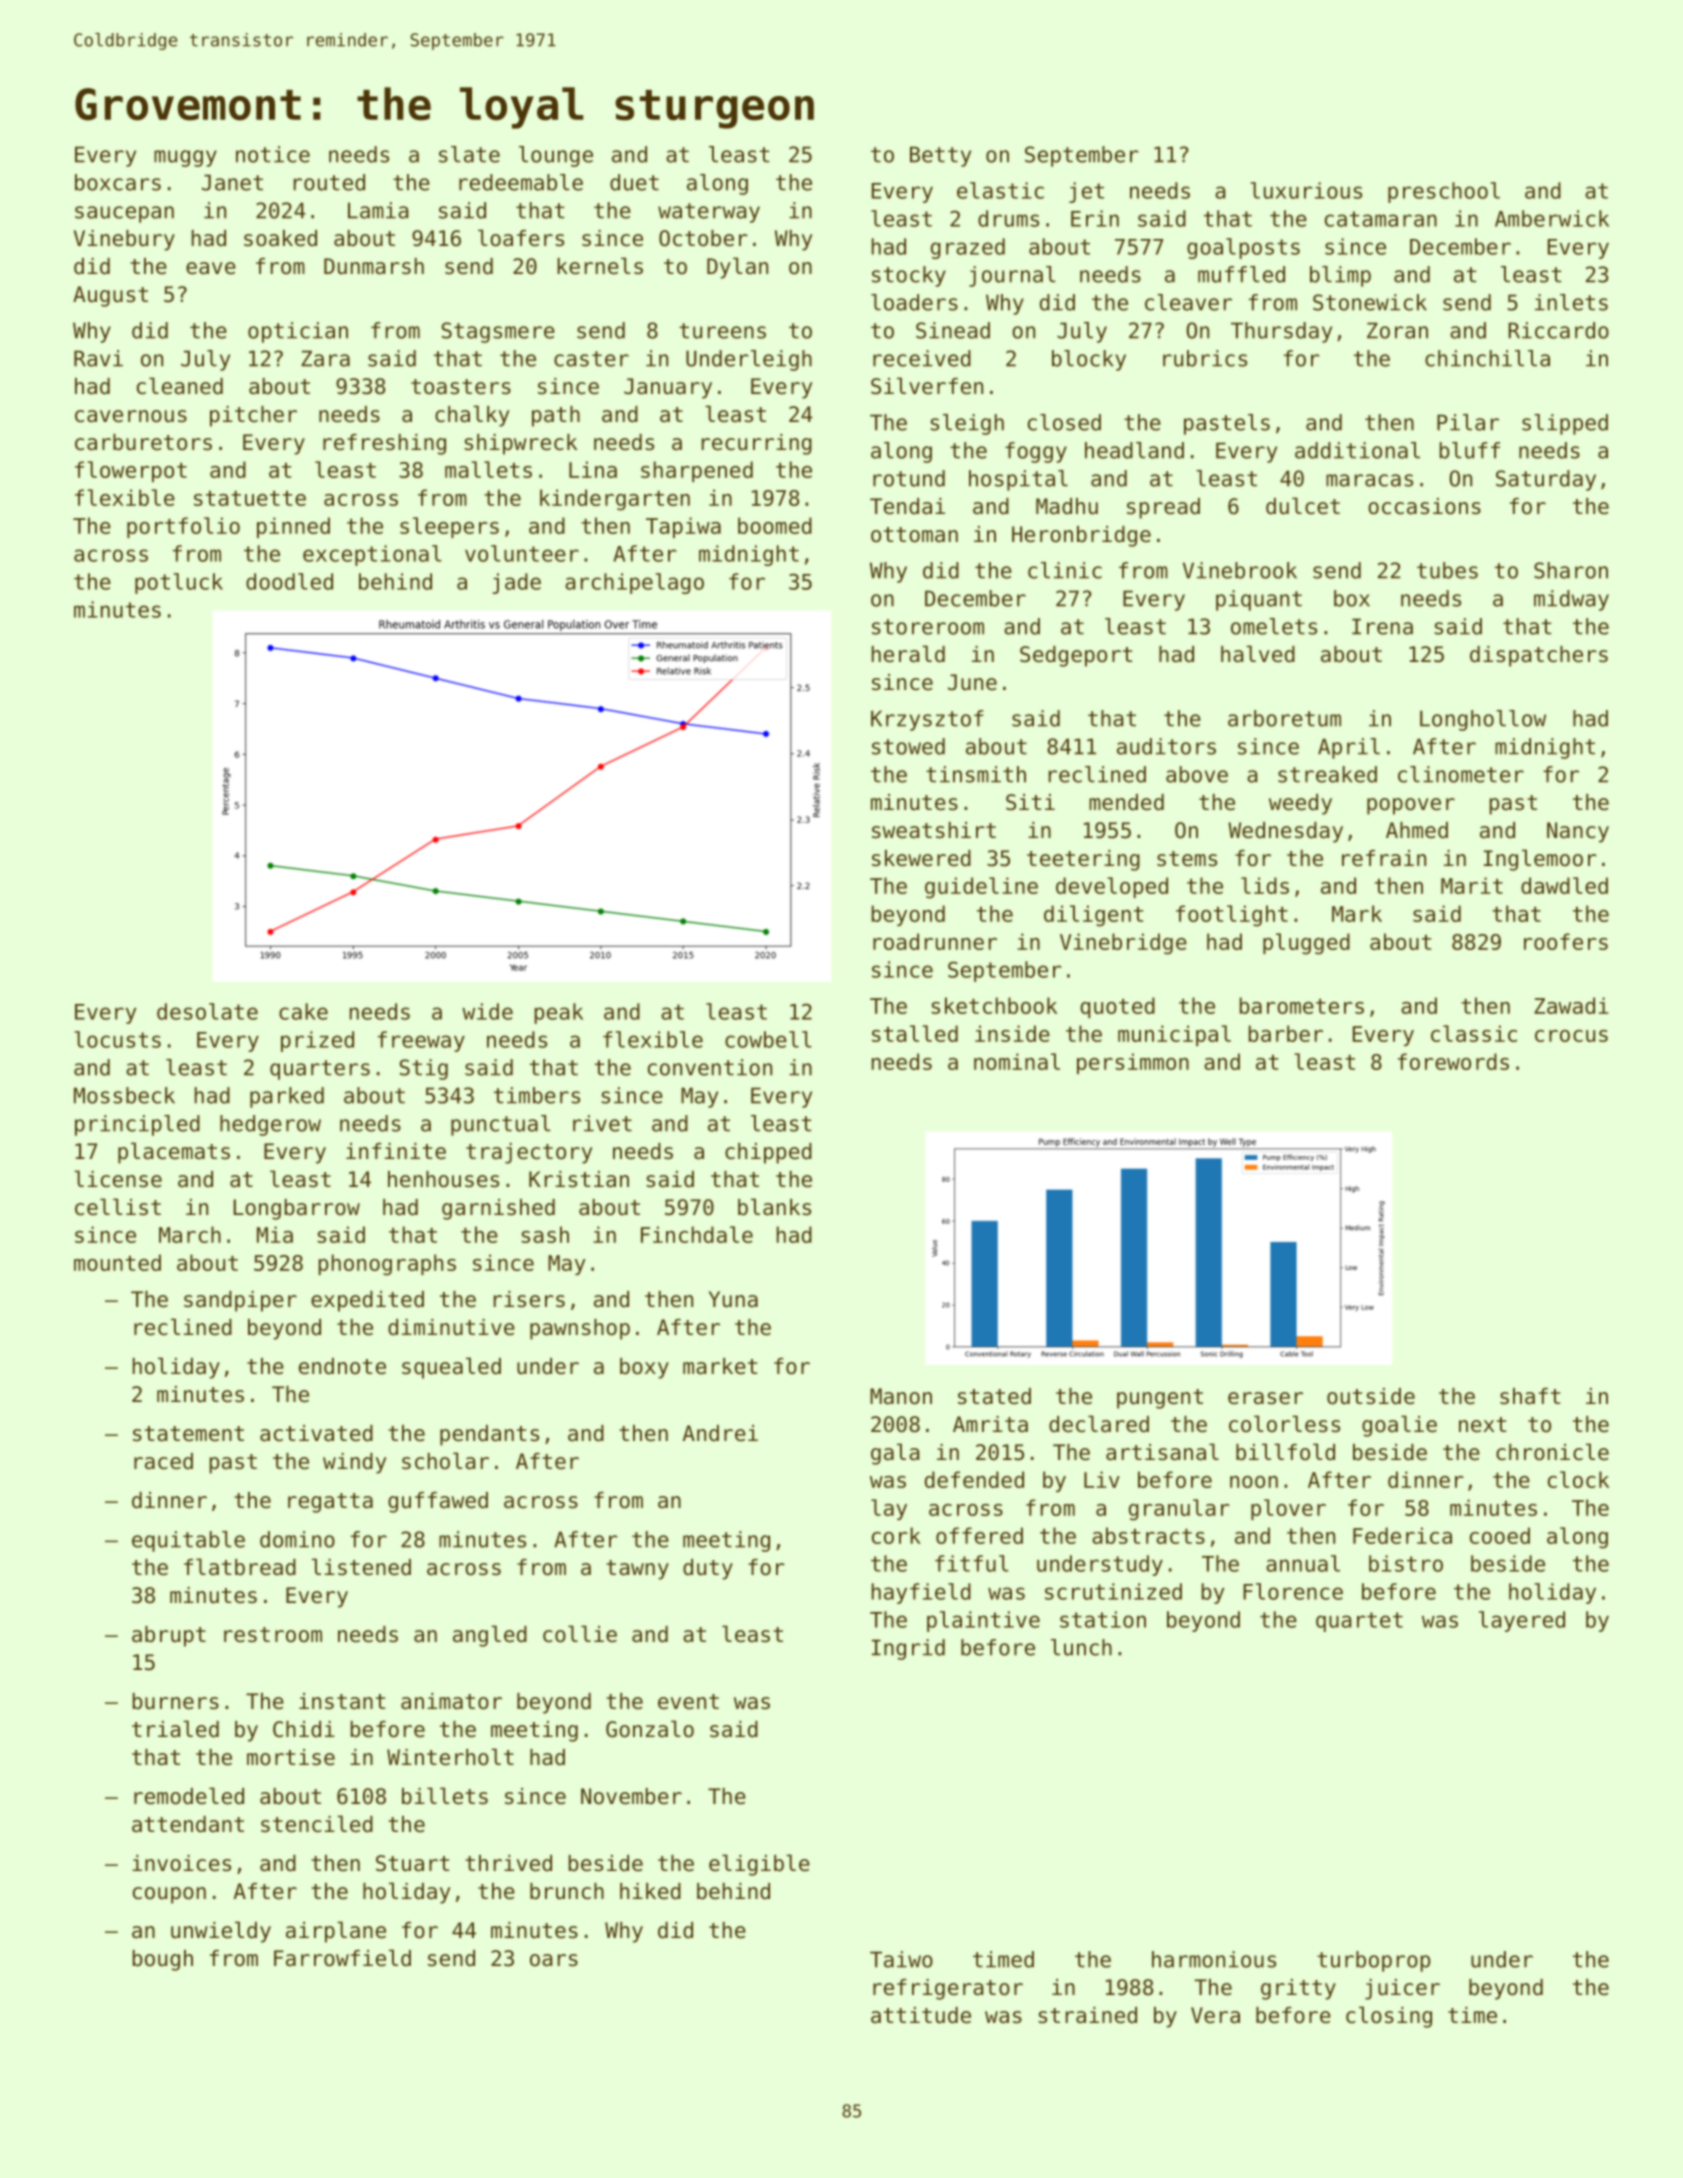  Describe the element at coordinates (118, 182) in the document. I see `boxcars` at that location.
